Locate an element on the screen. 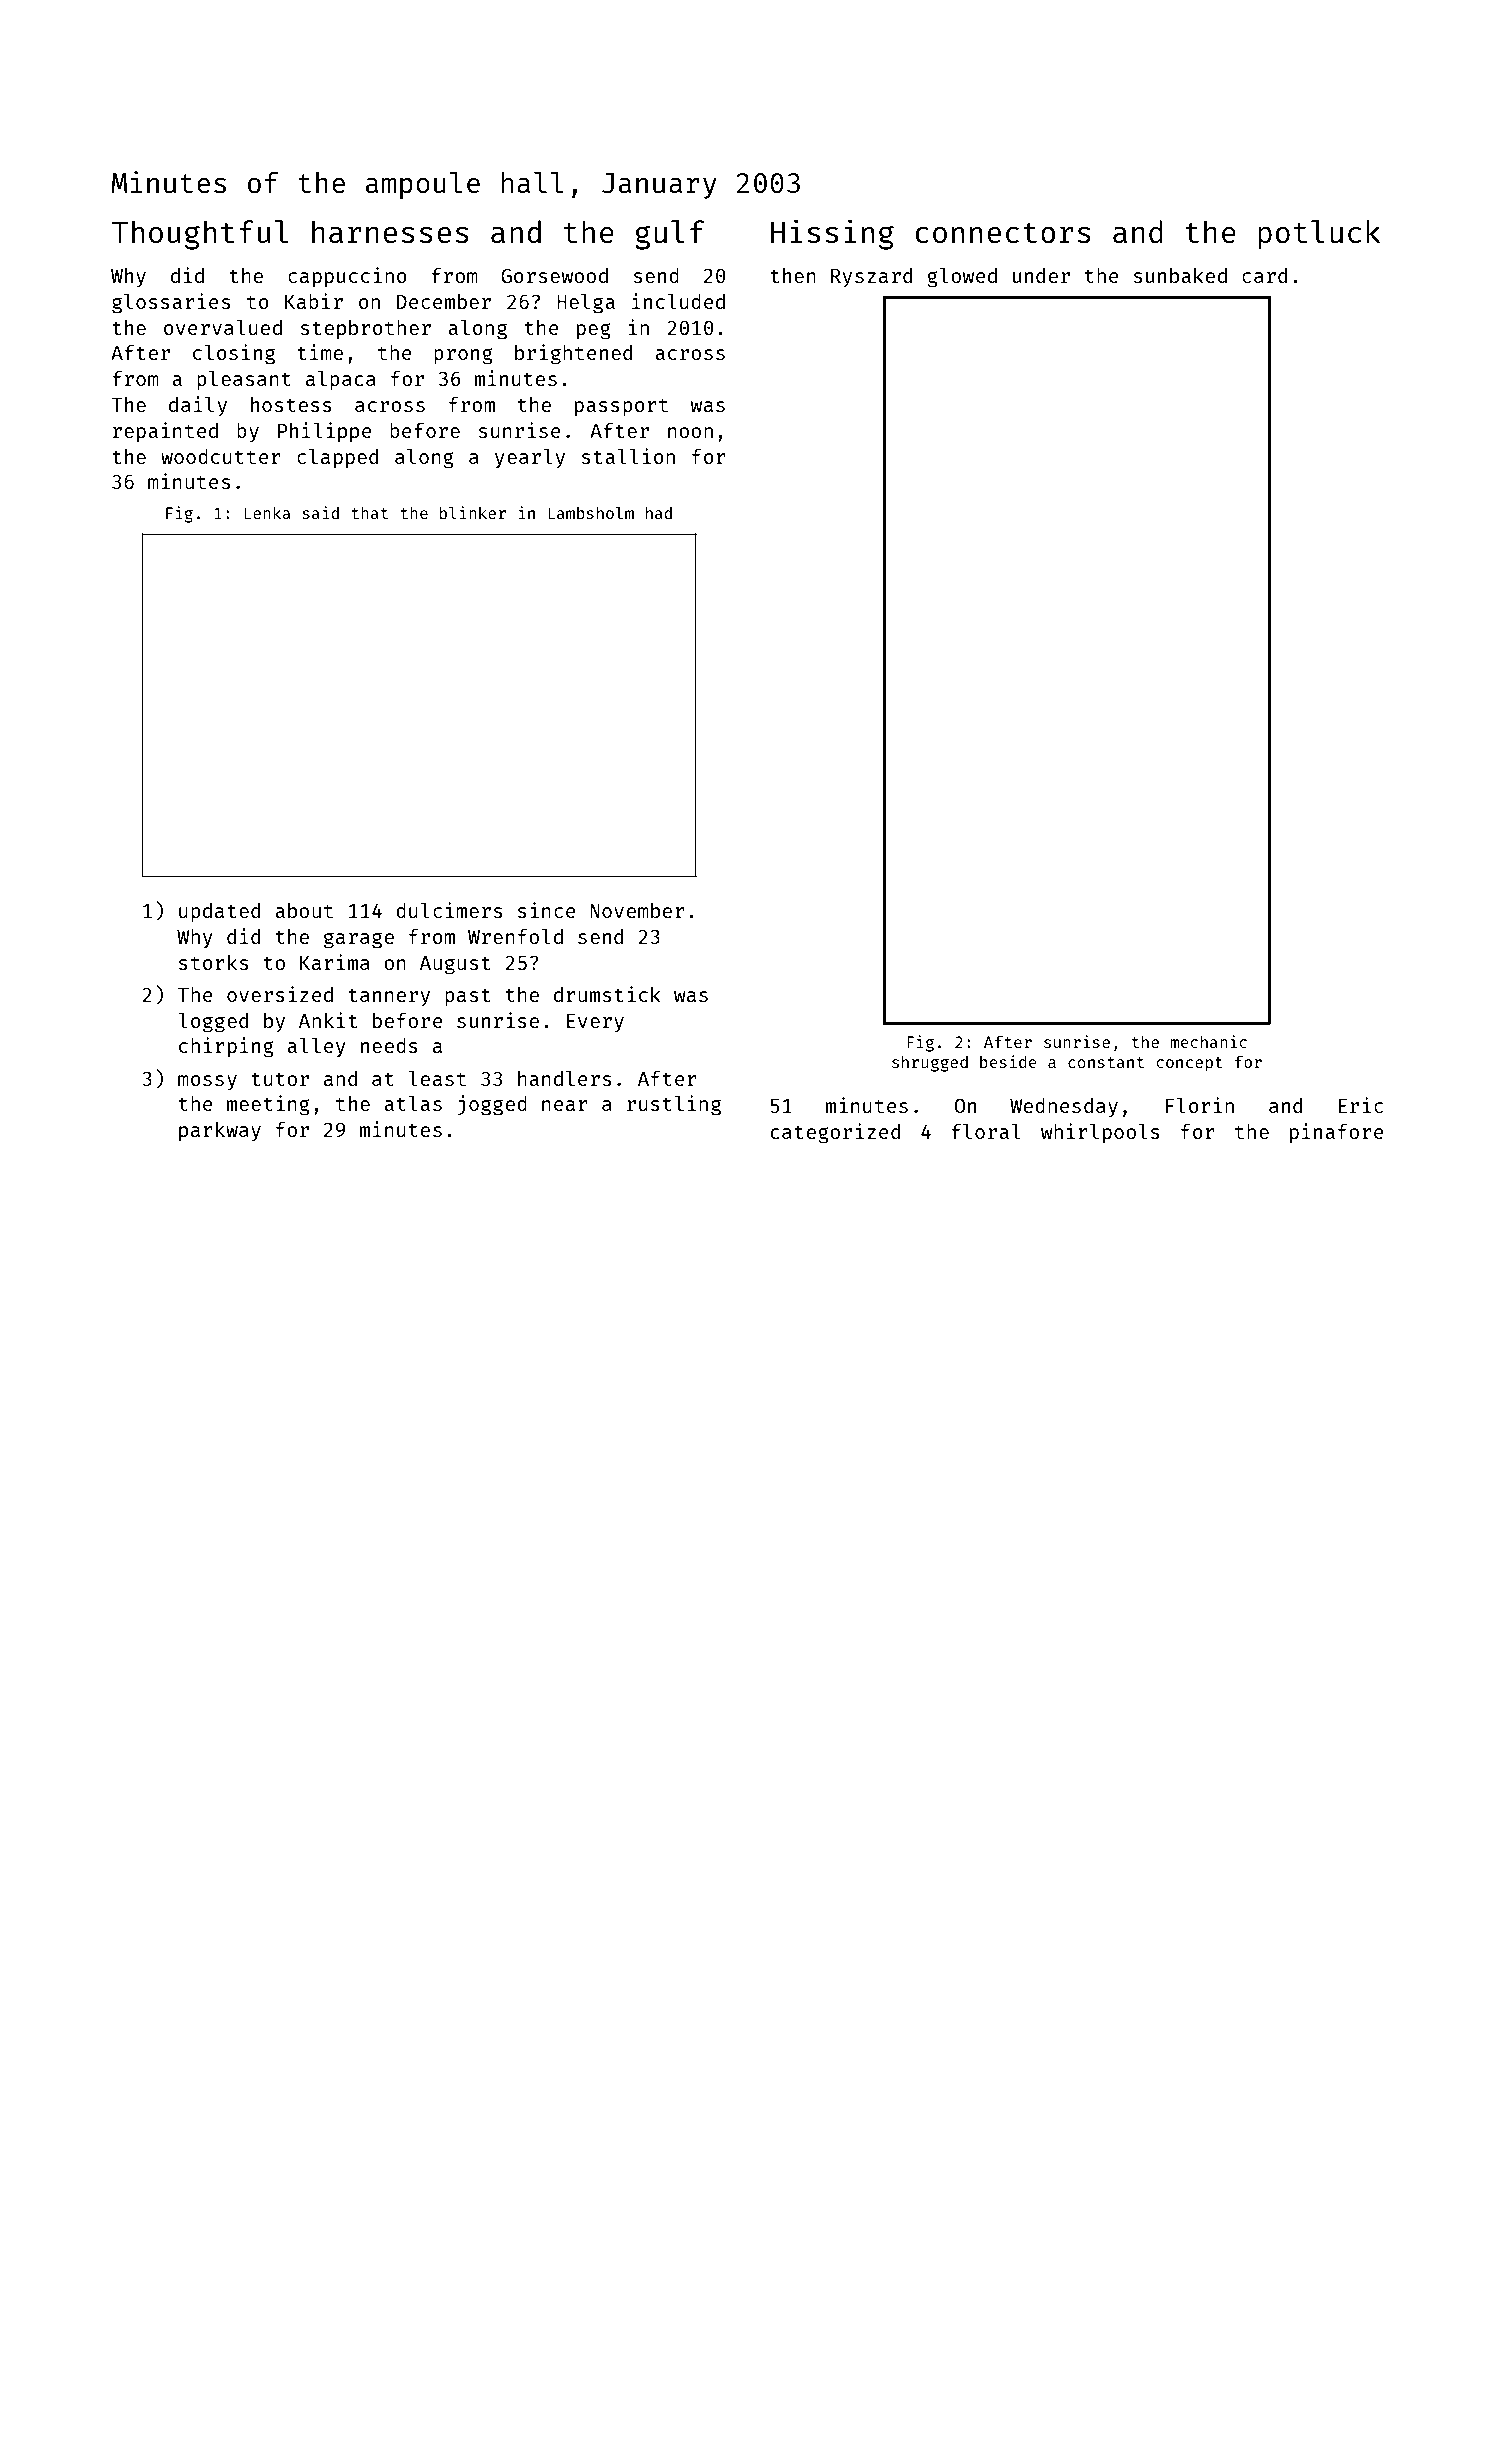 This screenshot has height=2464, width=1496. pinafore is located at coordinates (1337, 1133).
